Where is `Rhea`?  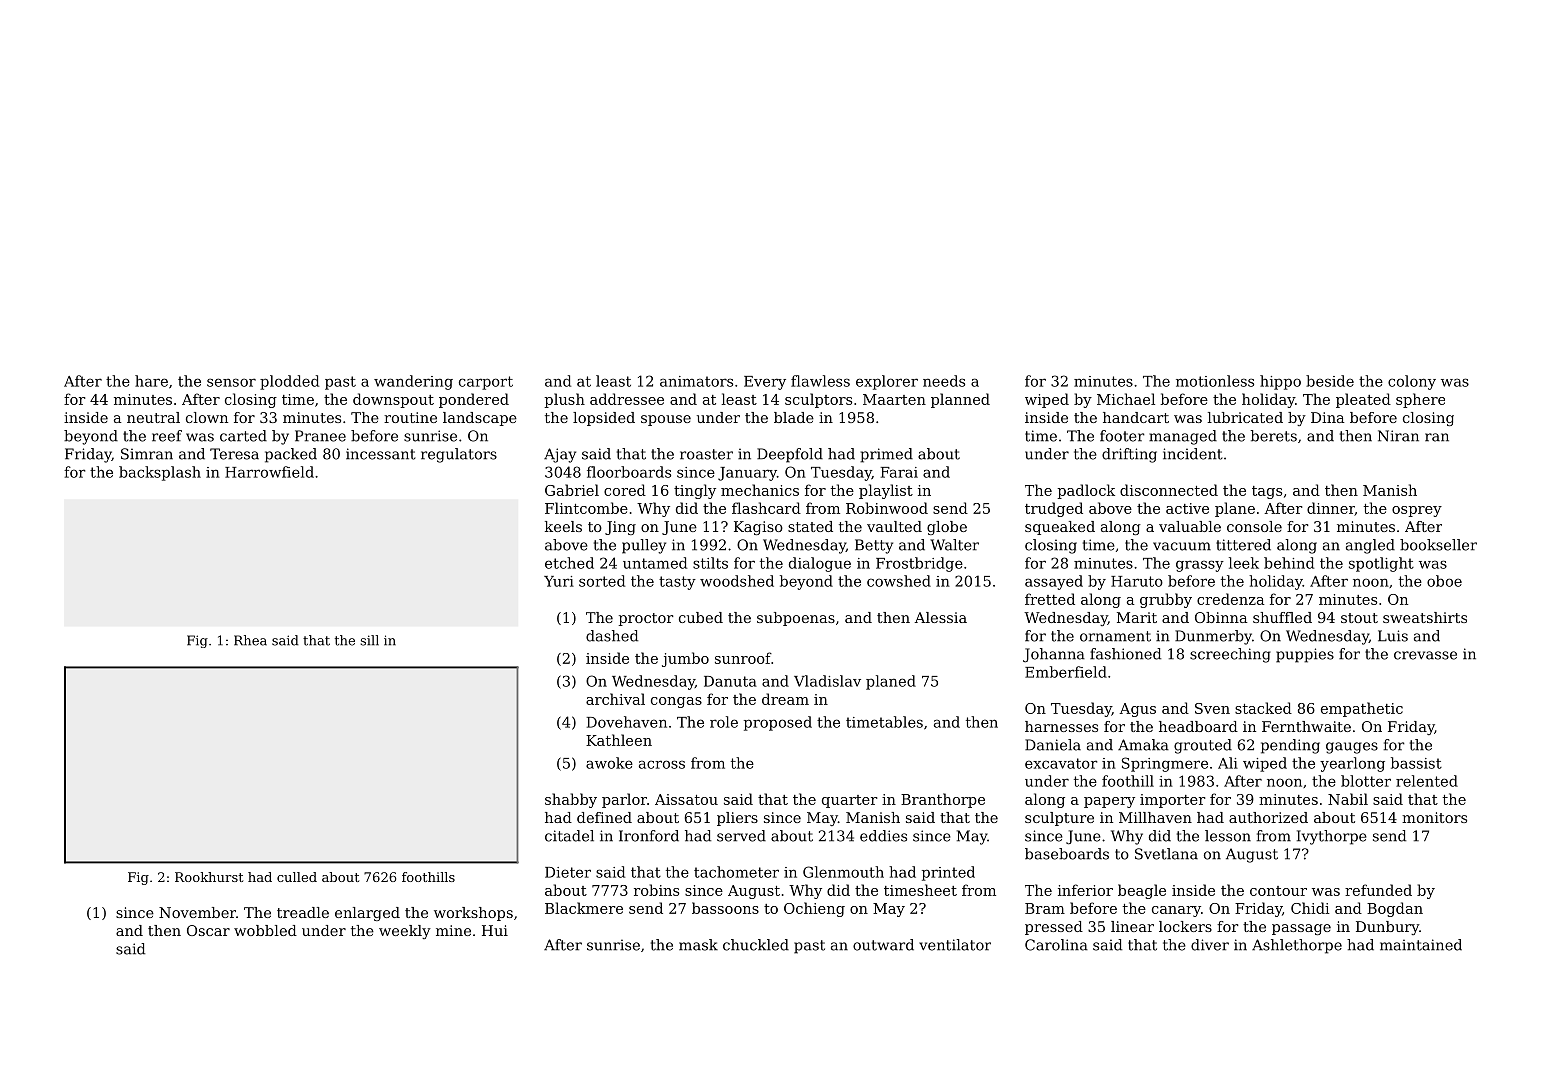
Rhea is located at coordinates (250, 640).
